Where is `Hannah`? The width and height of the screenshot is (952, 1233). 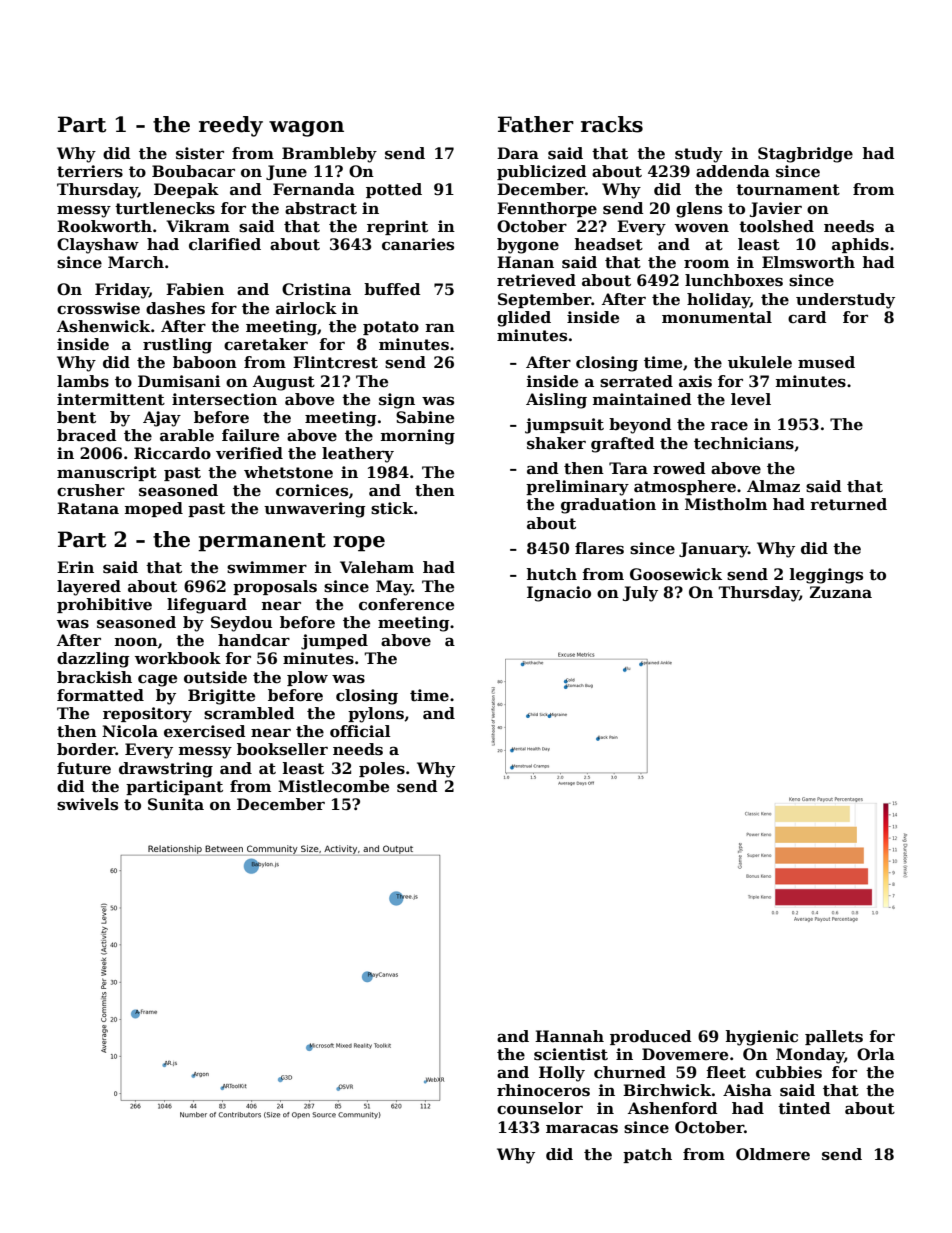
Hannah is located at coordinates (569, 1036).
